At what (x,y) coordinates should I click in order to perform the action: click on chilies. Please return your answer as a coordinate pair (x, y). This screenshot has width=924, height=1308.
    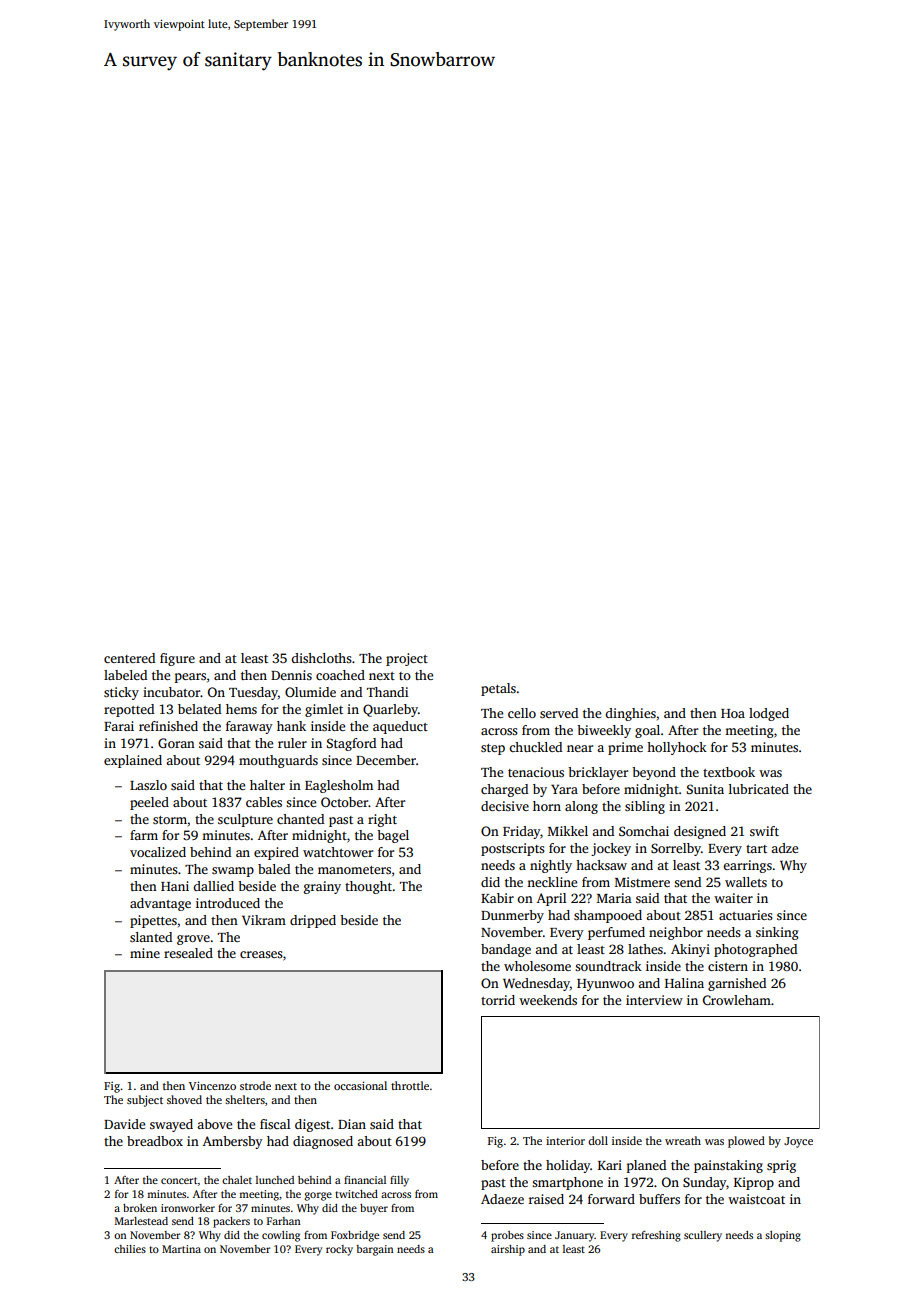
    Looking at the image, I should click on (130, 1249).
